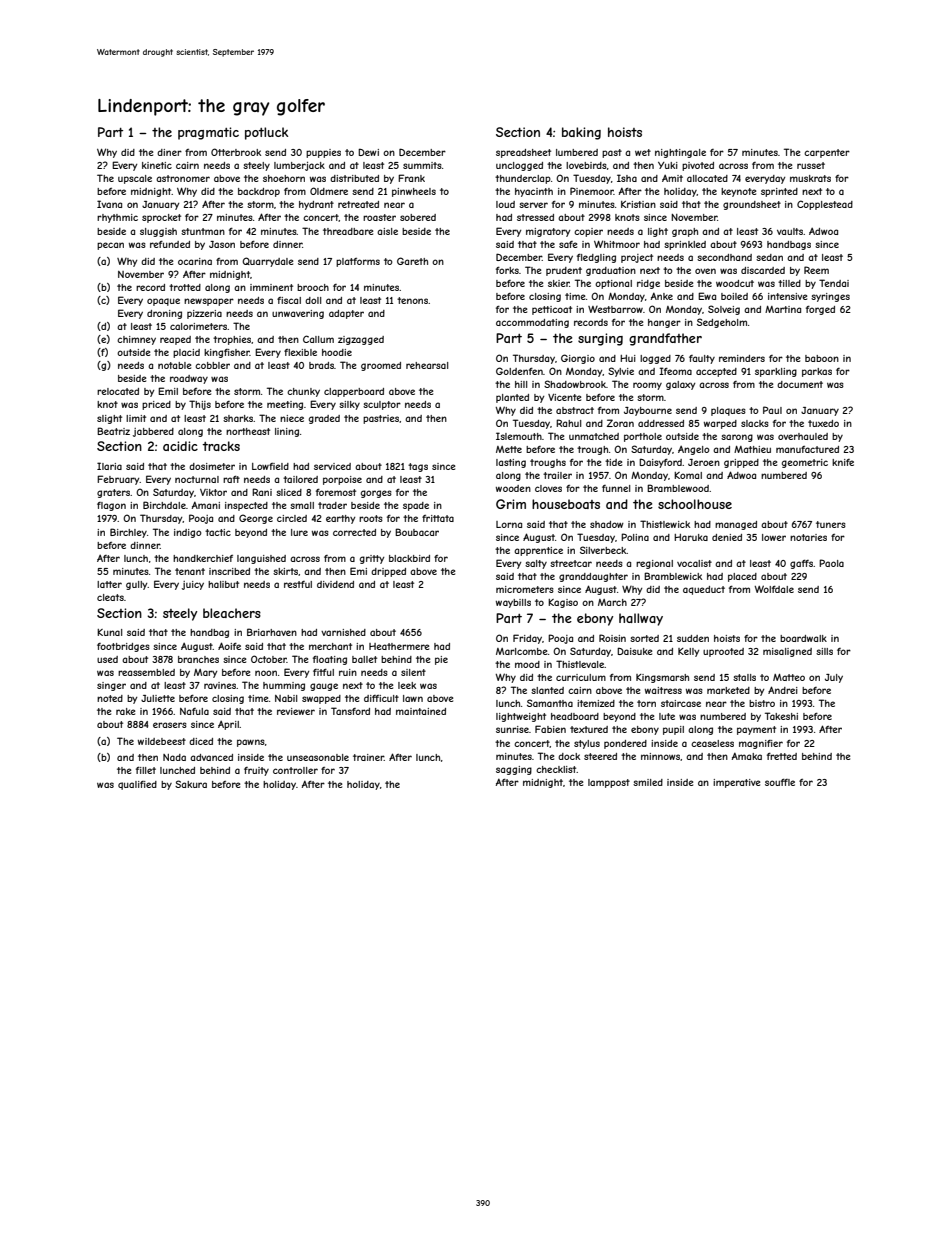 The width and height of the document is (952, 1233). What do you see at coordinates (146, 770) in the document?
I see `fillet` at bounding box center [146, 770].
